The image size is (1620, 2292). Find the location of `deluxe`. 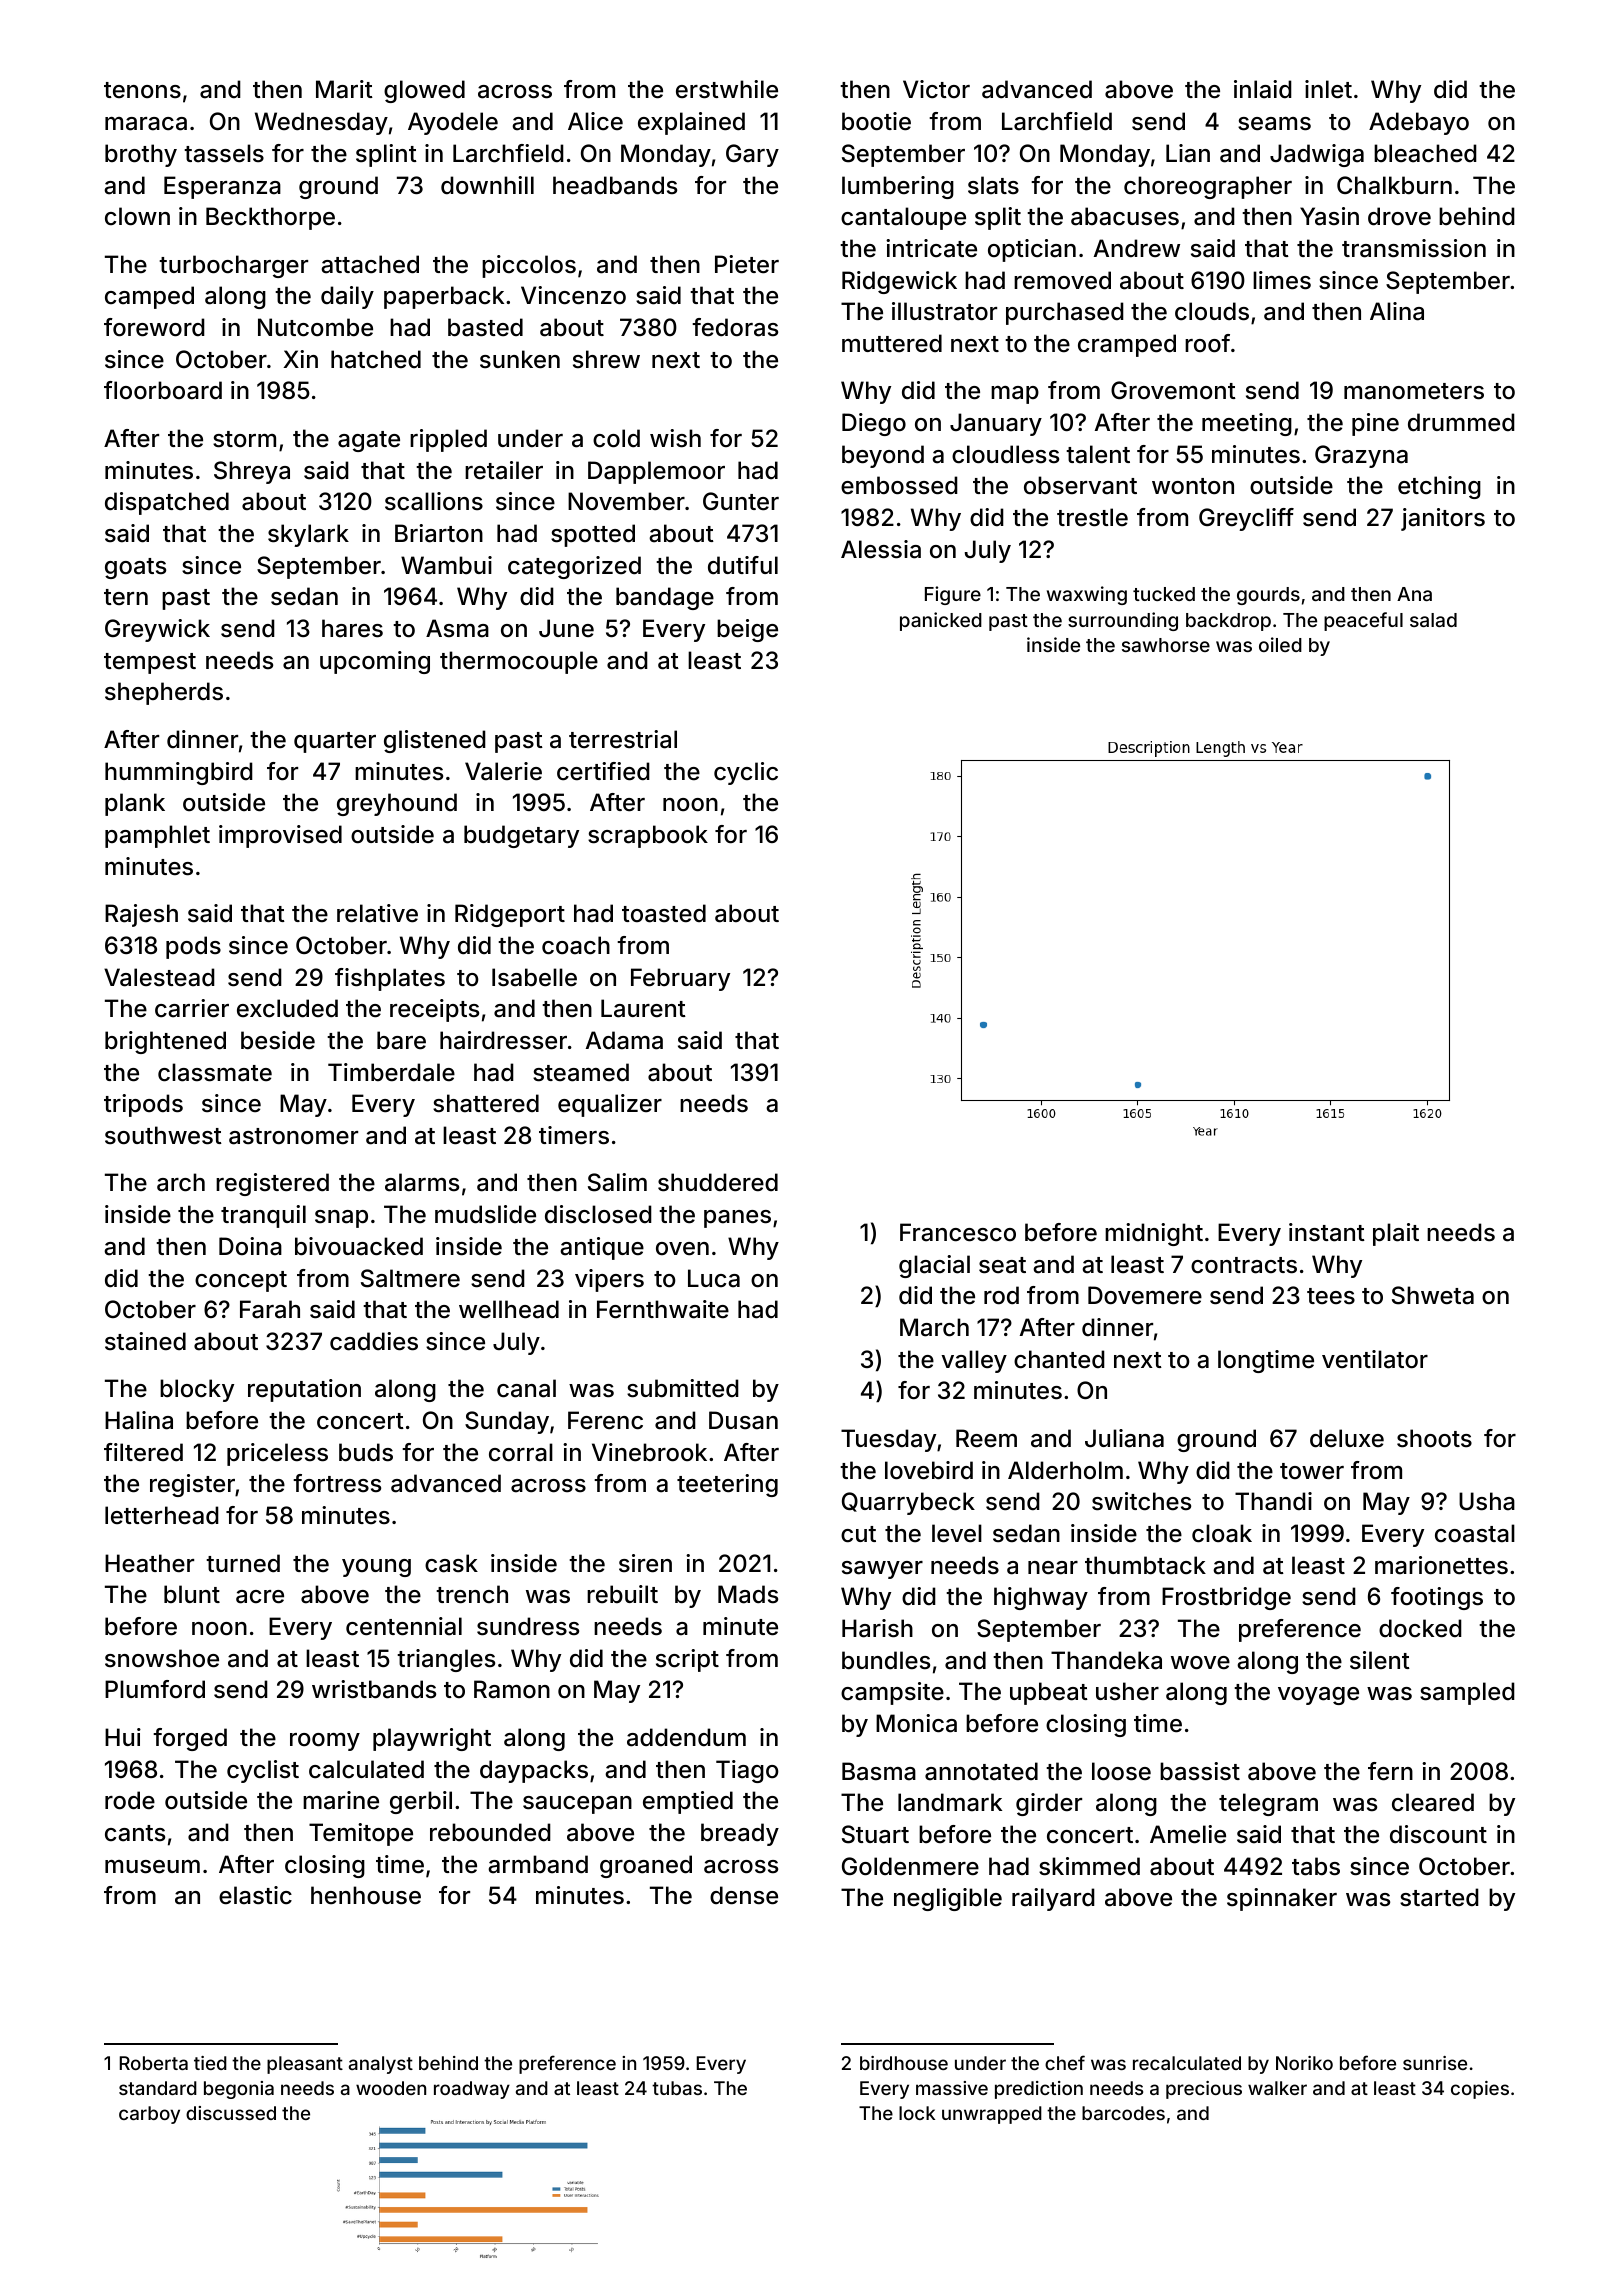

deluxe is located at coordinates (1347, 1438).
